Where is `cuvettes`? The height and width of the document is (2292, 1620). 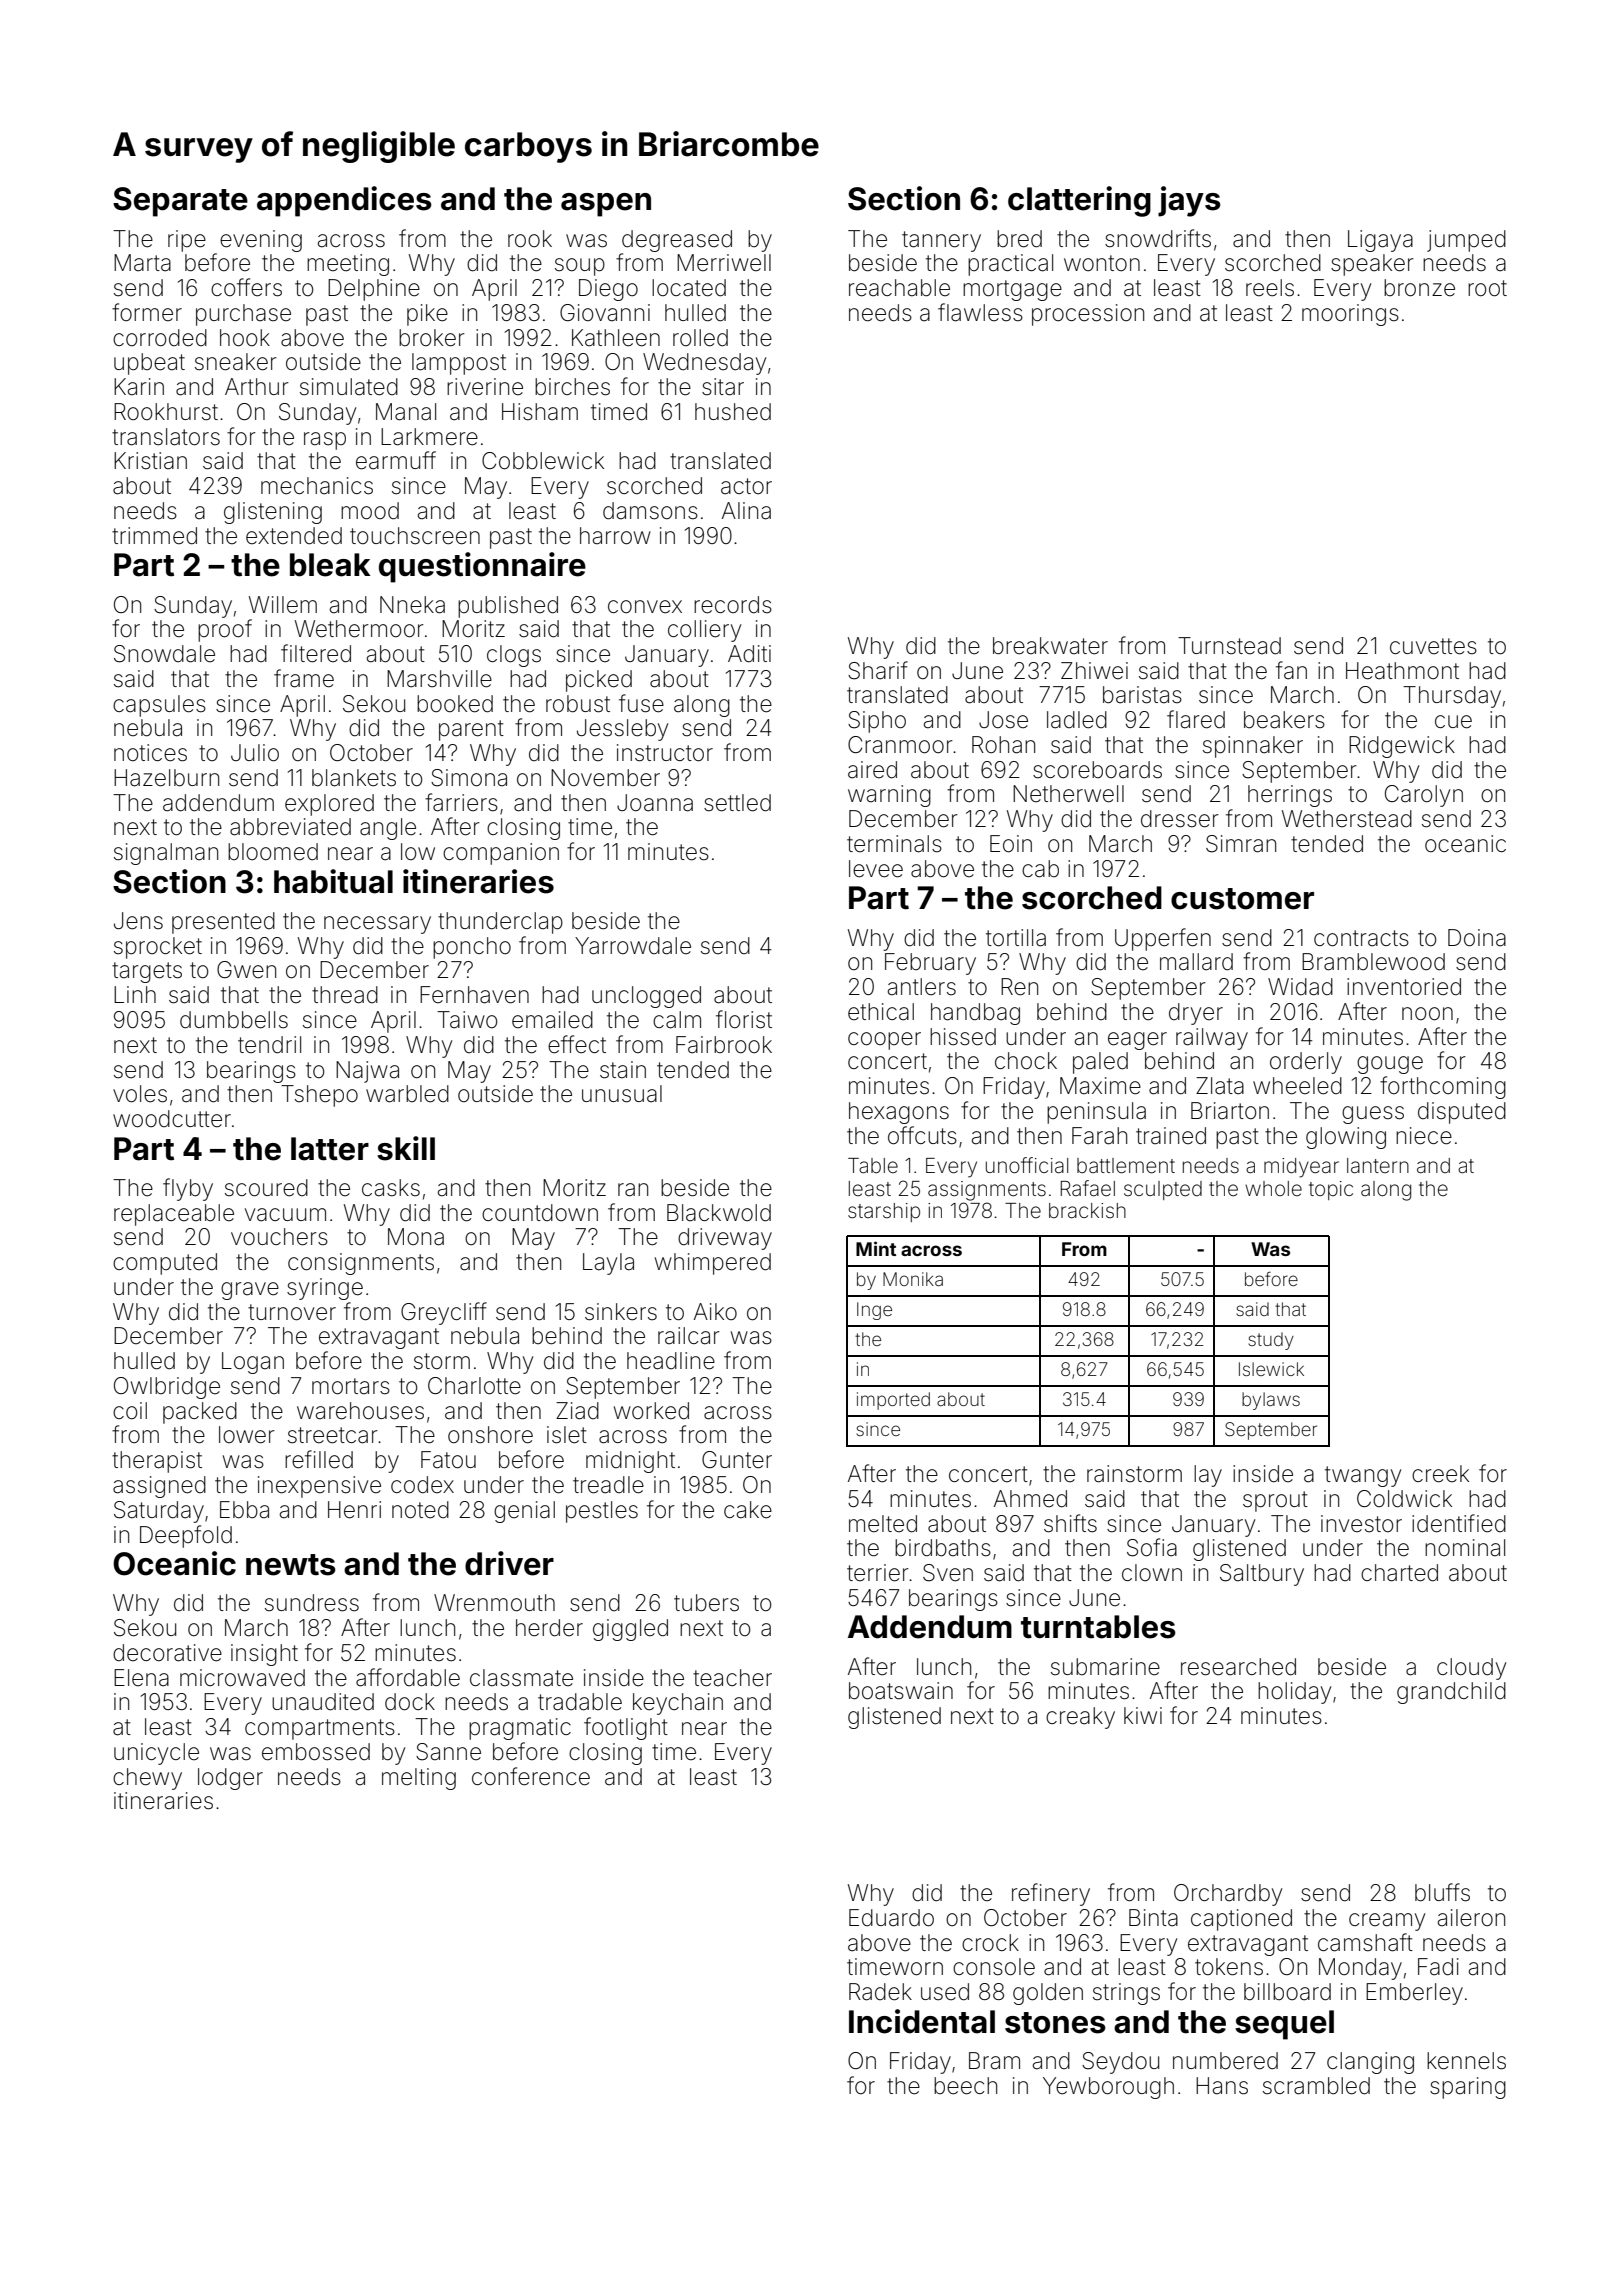
cuvettes is located at coordinates (1433, 646).
